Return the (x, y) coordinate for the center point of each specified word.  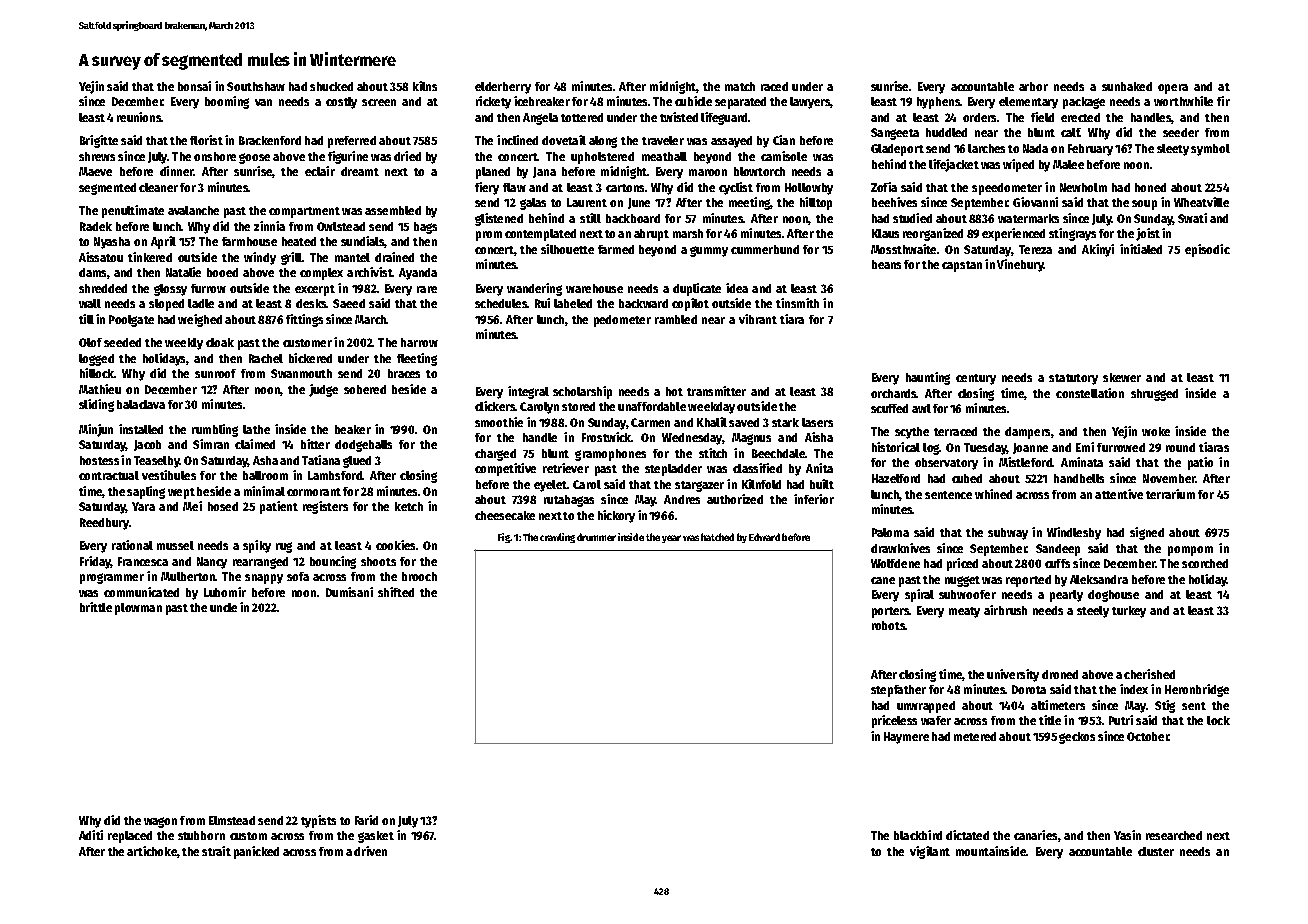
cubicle (693, 101)
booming (227, 102)
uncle (223, 607)
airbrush (1005, 610)
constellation (1090, 393)
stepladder (673, 470)
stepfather (898, 691)
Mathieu (100, 389)
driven (370, 851)
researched (1174, 835)
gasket (376, 837)
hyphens (938, 103)
